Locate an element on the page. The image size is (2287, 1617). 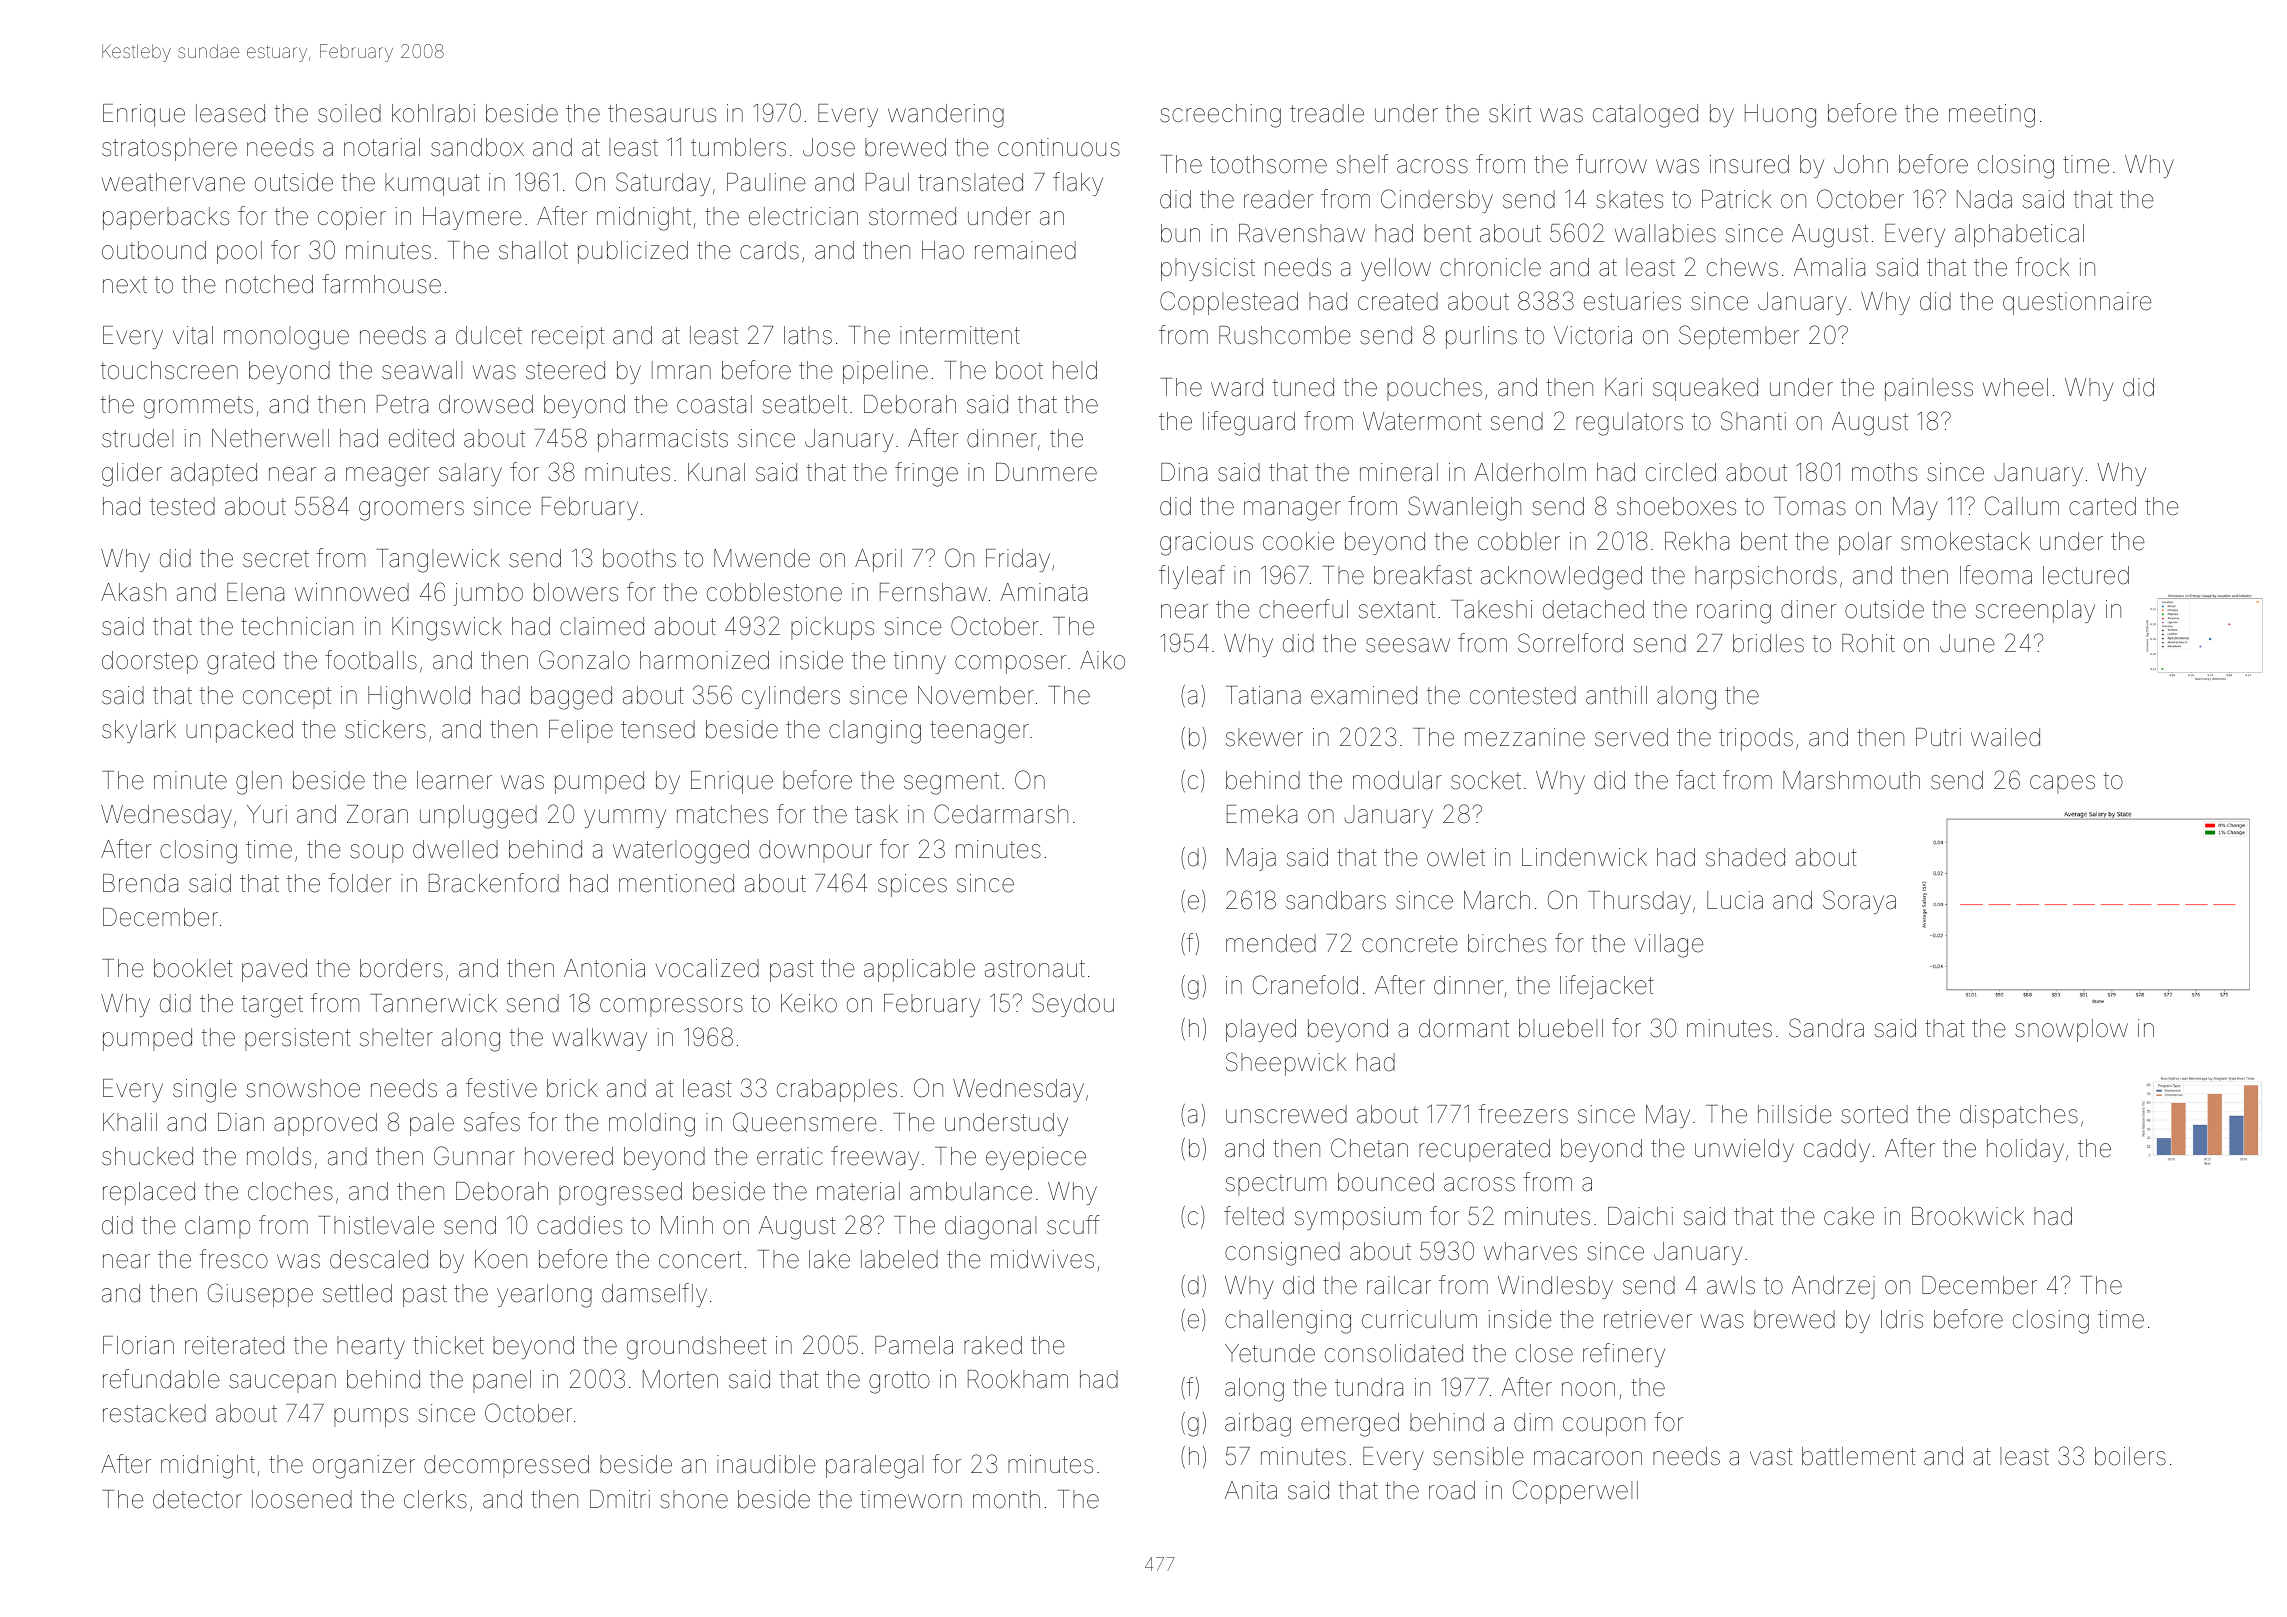
meeting is located at coordinates (1992, 116).
